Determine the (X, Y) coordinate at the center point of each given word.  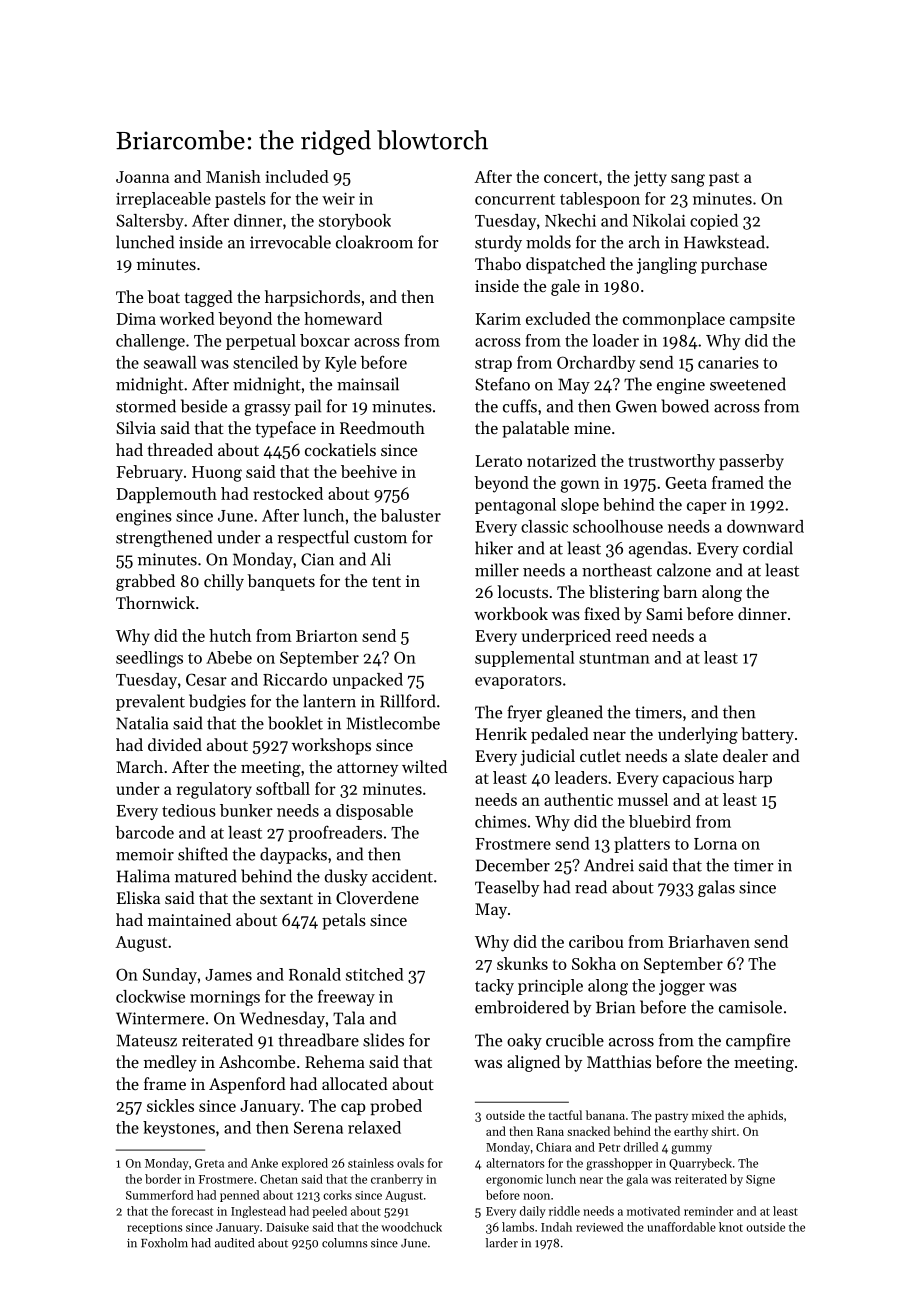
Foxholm (164, 1243)
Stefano (502, 384)
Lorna (715, 844)
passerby (751, 462)
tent (386, 581)
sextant (286, 899)
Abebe (229, 657)
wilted (424, 766)
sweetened (748, 384)
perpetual (261, 342)
